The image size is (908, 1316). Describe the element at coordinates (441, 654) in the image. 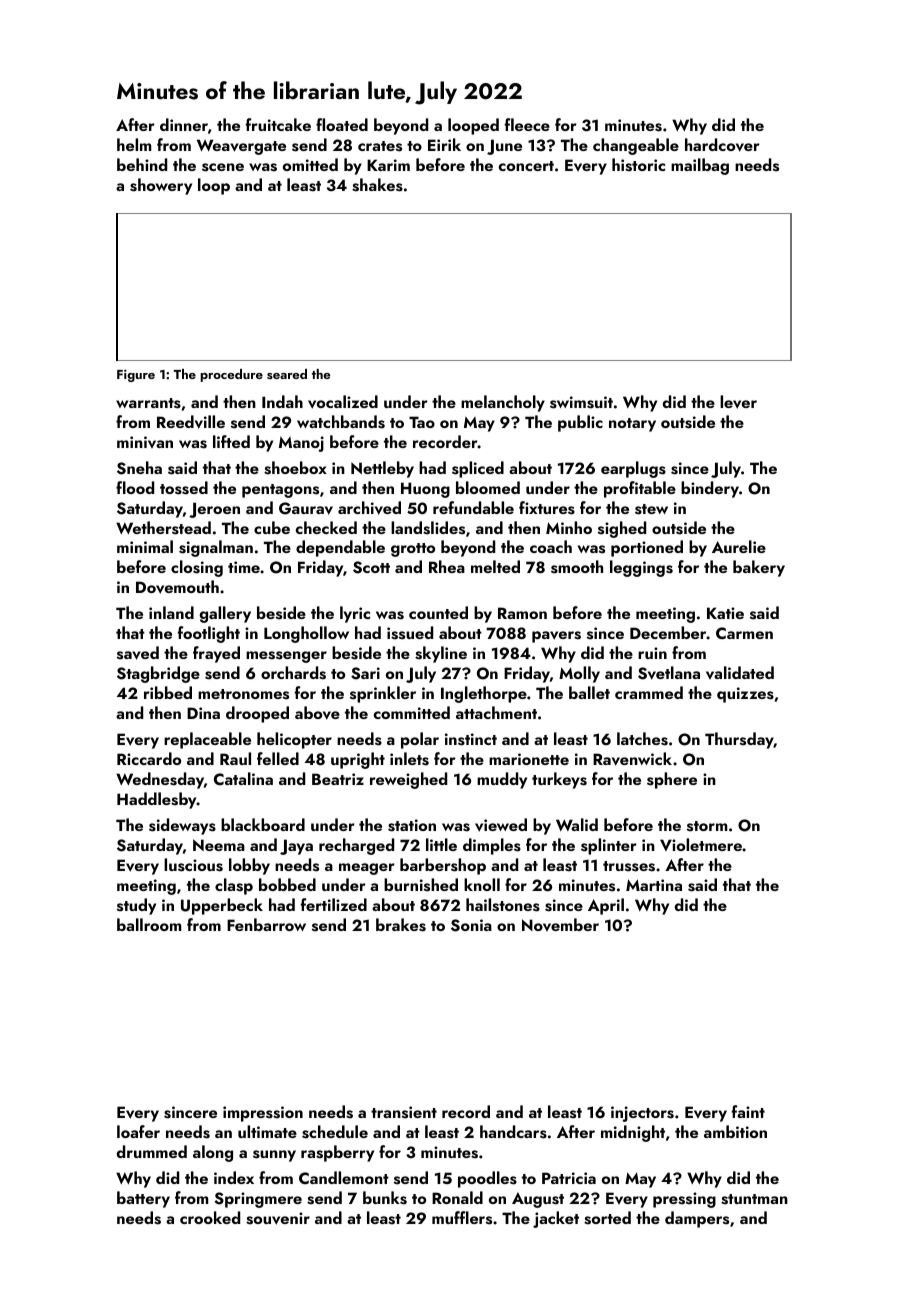

I see `skyline` at that location.
